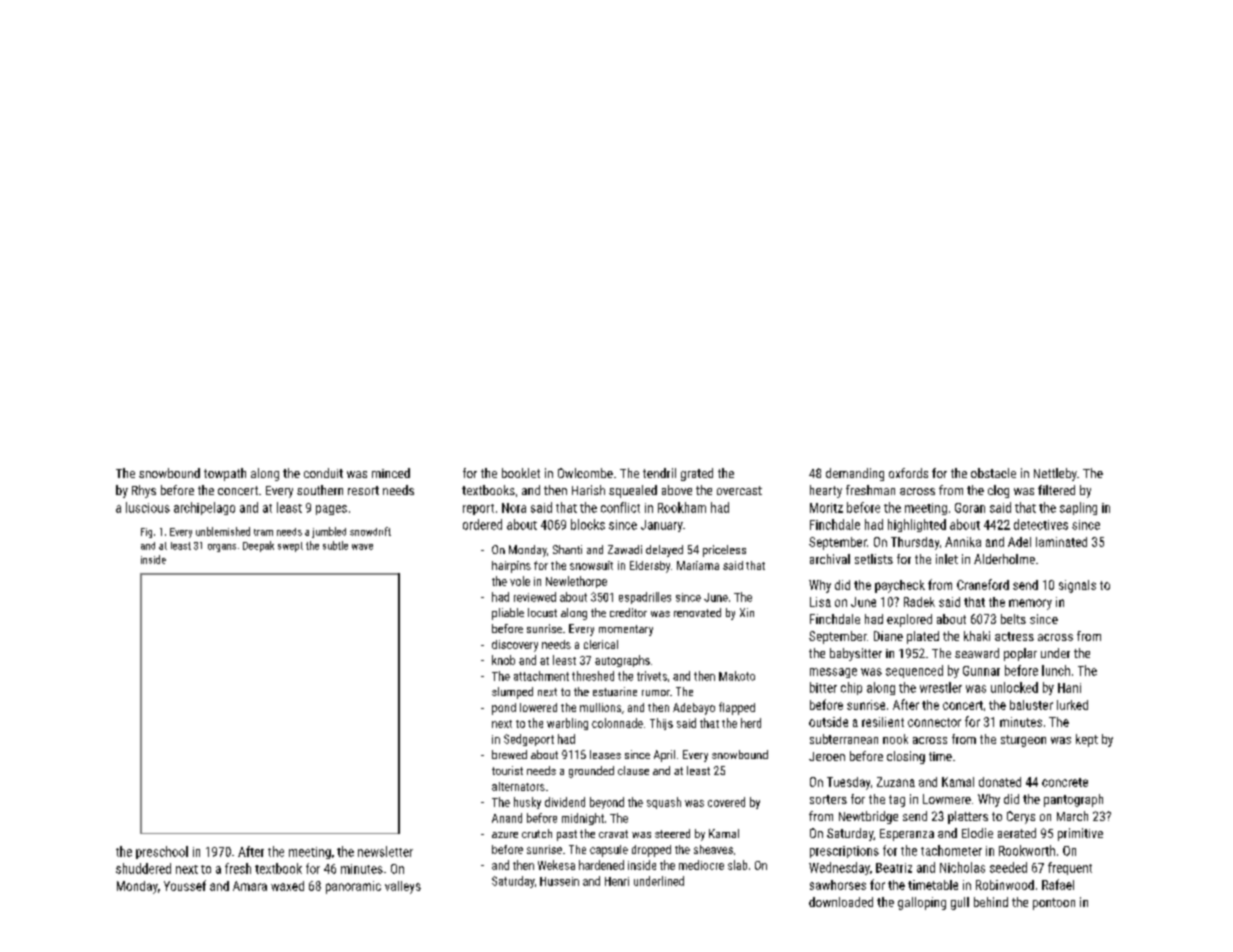  Describe the element at coordinates (1077, 586) in the screenshot. I see `signals` at that location.
